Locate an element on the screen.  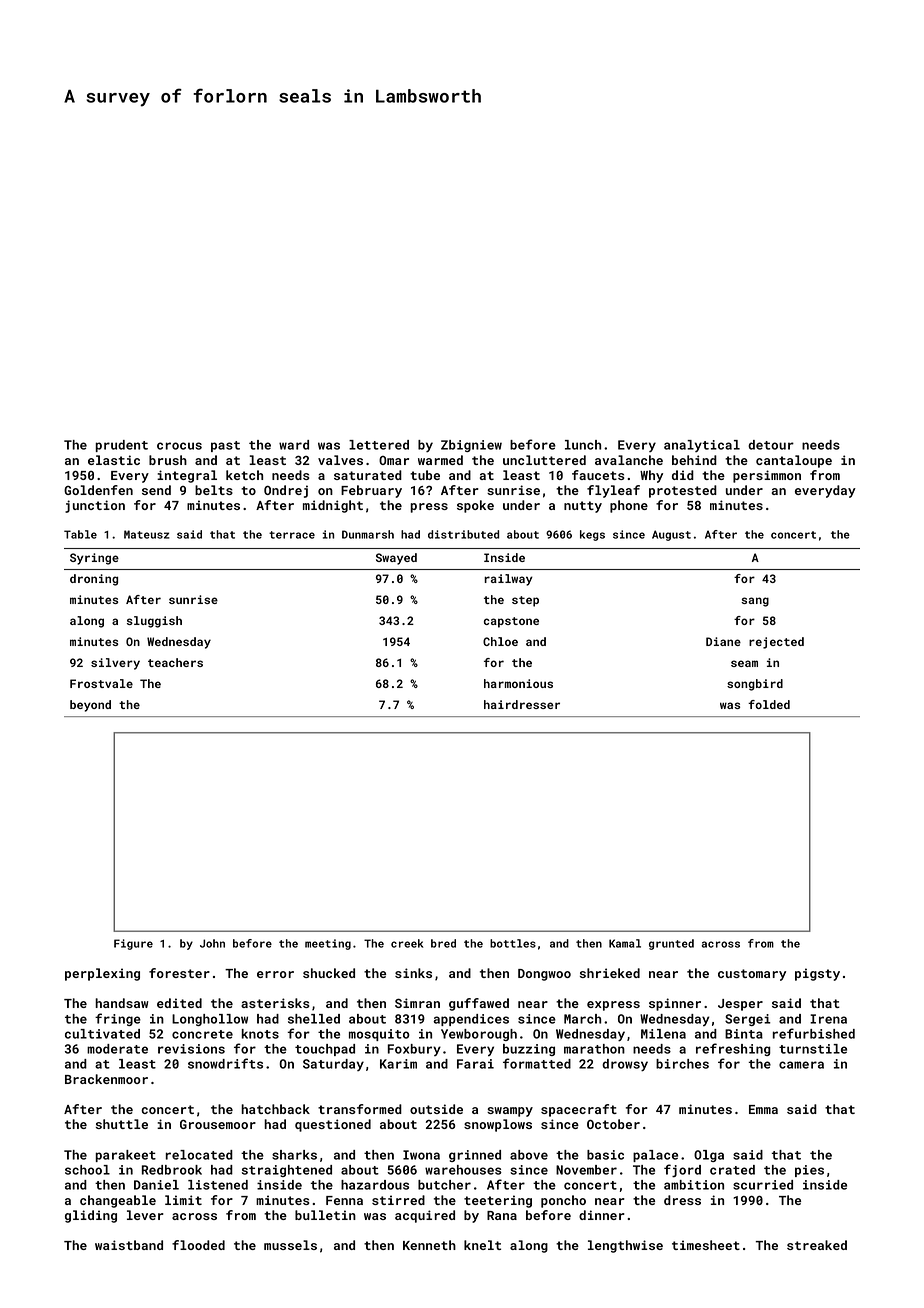
Figure is located at coordinates (133, 944).
